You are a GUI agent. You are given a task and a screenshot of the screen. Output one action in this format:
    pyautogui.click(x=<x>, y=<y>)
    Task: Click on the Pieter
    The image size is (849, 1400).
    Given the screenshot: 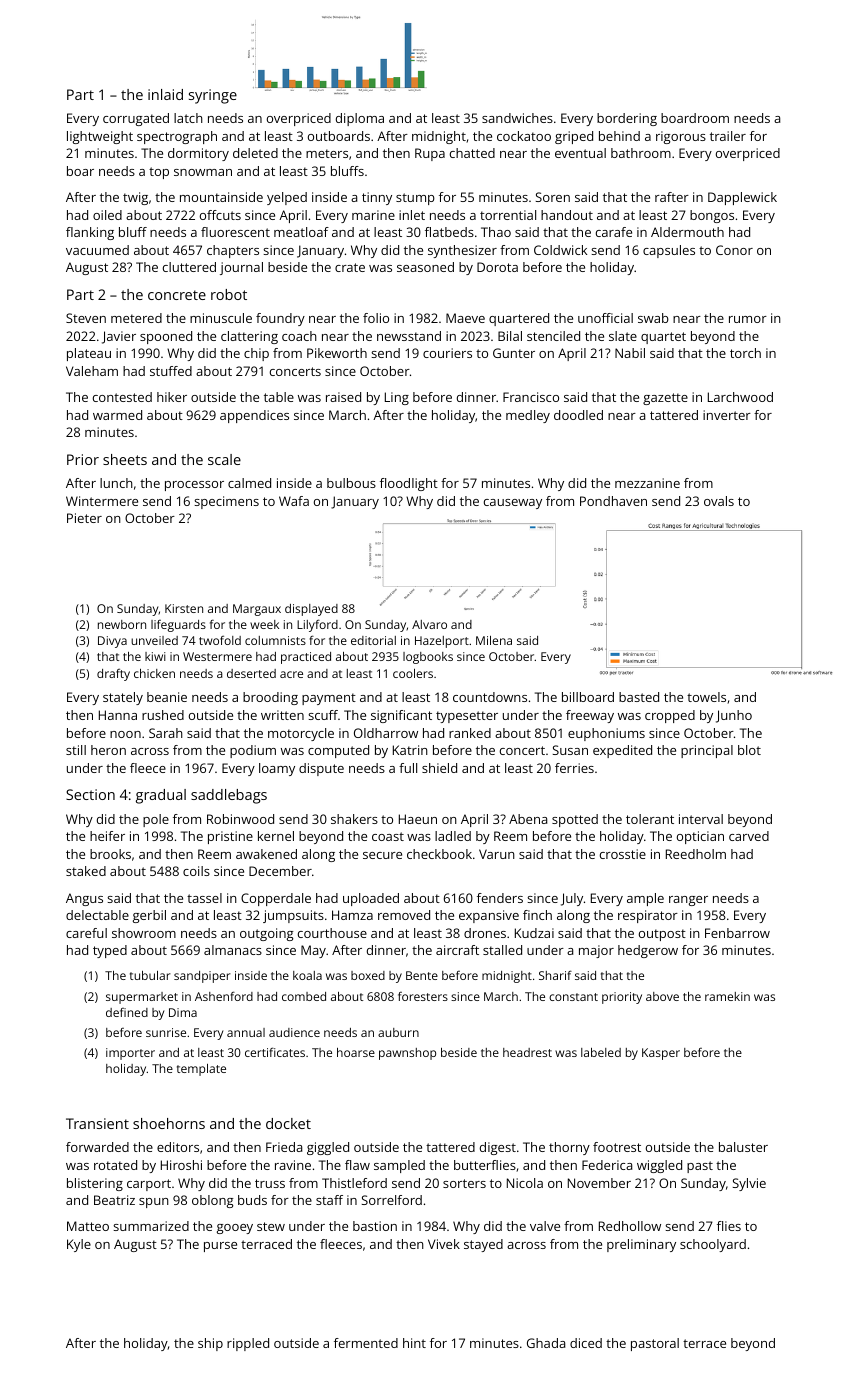 What is the action you would take?
    pyautogui.click(x=84, y=518)
